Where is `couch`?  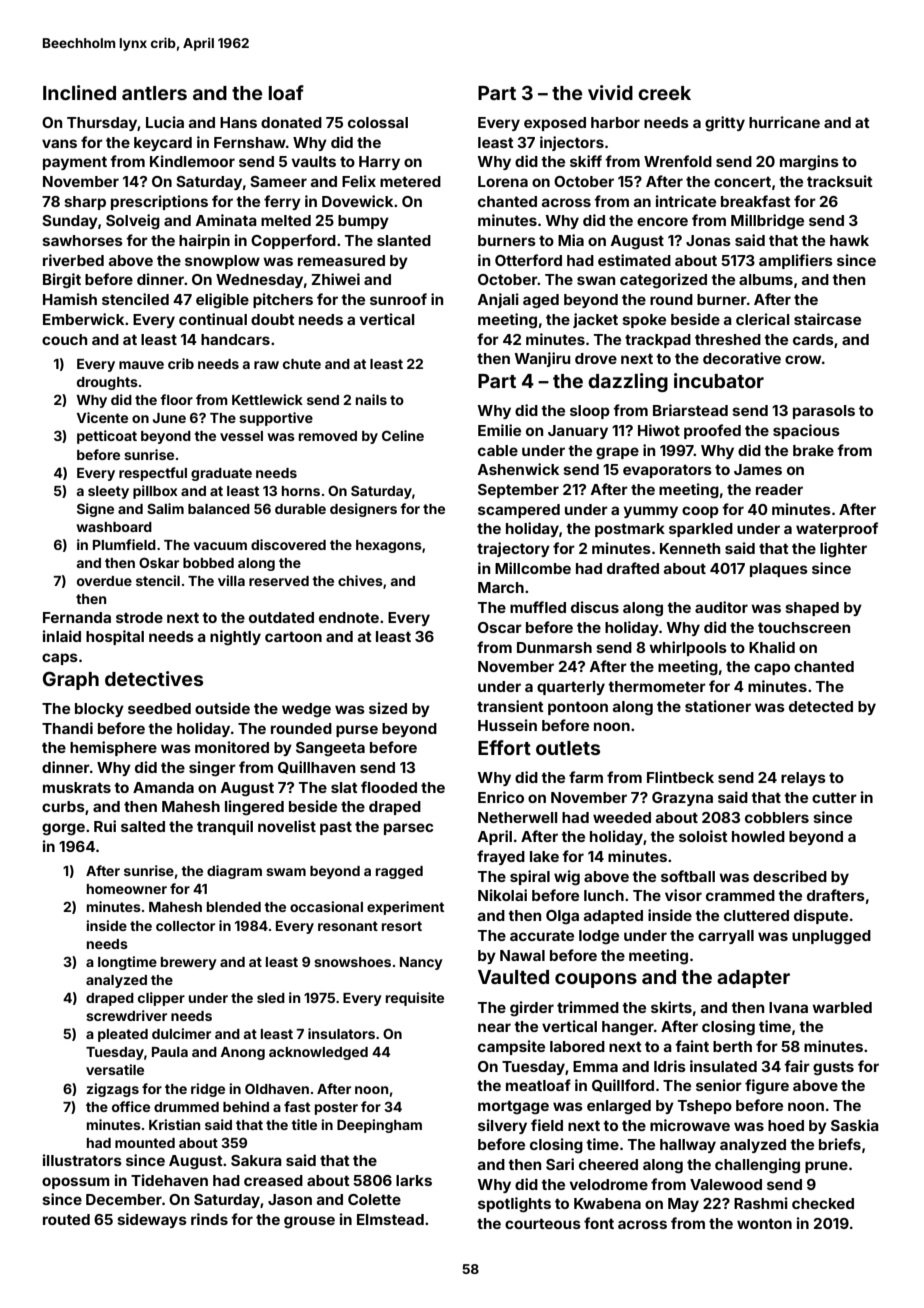 couch is located at coordinates (64, 339).
